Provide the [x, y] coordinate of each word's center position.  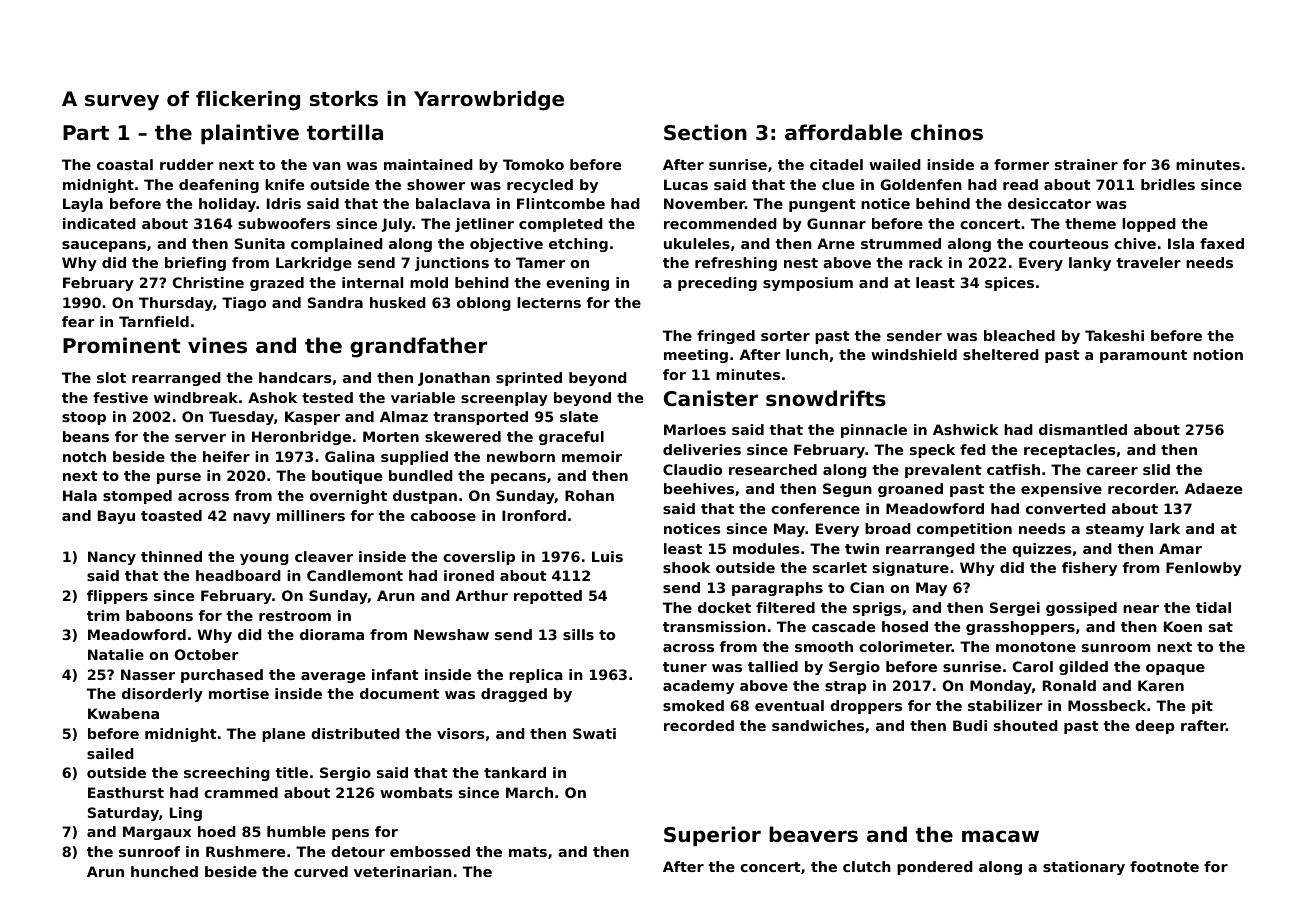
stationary [1084, 868]
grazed [277, 284]
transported [480, 418]
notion [1218, 354]
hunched [164, 871]
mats [528, 852]
